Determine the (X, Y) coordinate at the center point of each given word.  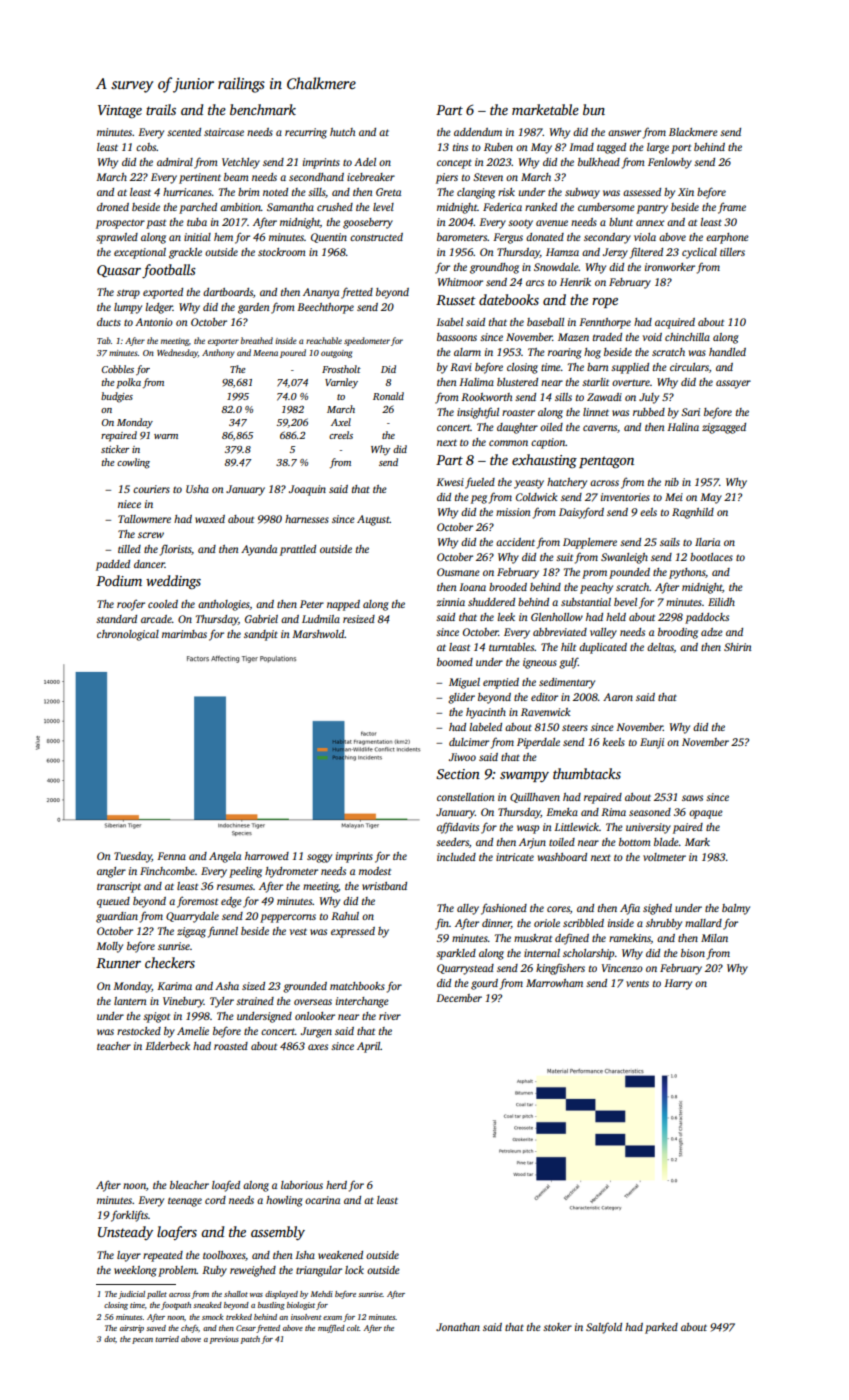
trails (161, 109)
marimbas (184, 634)
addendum (478, 132)
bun (594, 109)
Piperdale (538, 743)
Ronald (388, 396)
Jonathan (458, 1327)
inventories (625, 497)
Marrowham (554, 983)
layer (129, 1256)
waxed (210, 519)
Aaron (618, 697)
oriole (547, 923)
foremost (197, 902)
